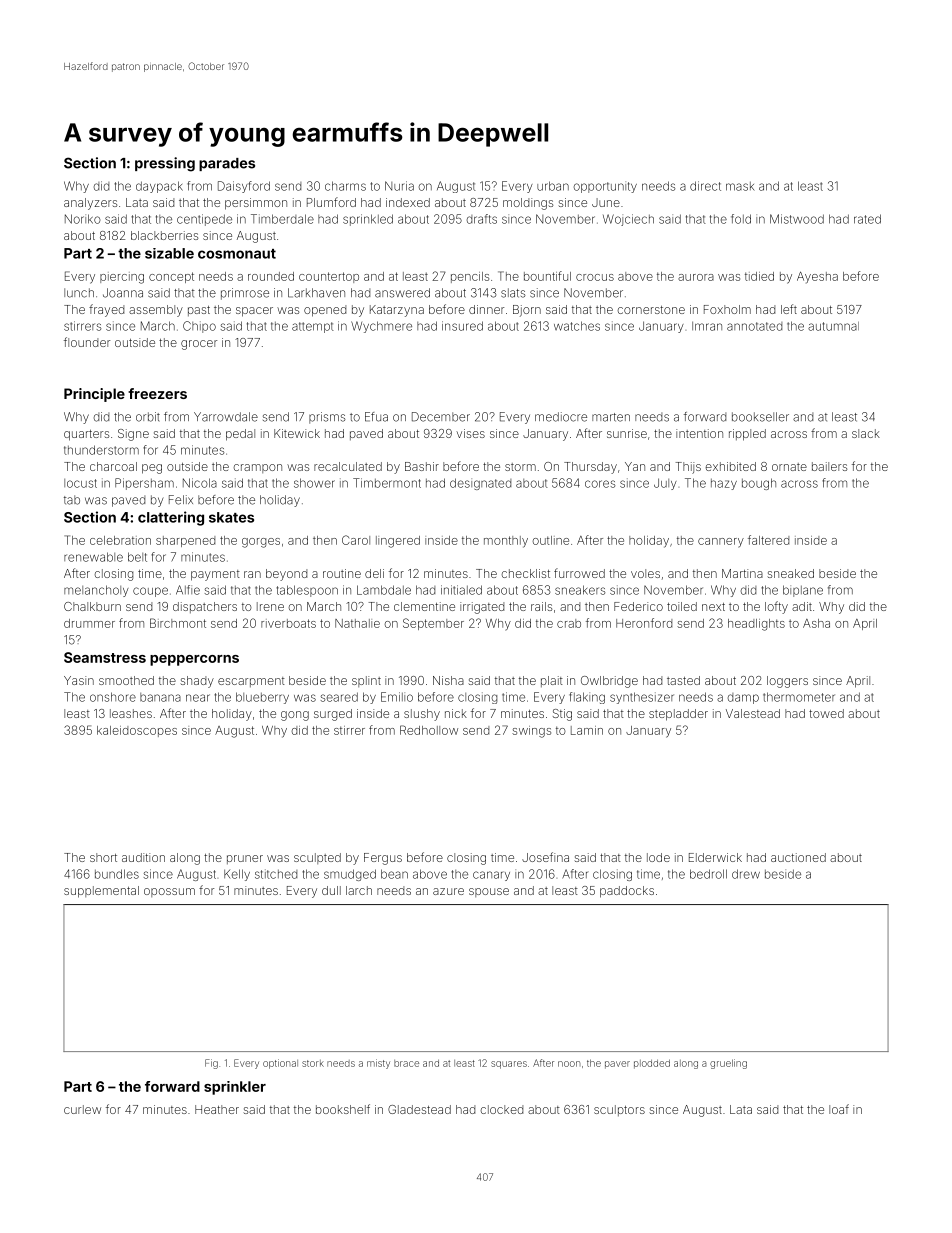 Image resolution: width=952 pixels, height=1233 pixels. Describe the element at coordinates (506, 542) in the screenshot. I see `monthly` at that location.
